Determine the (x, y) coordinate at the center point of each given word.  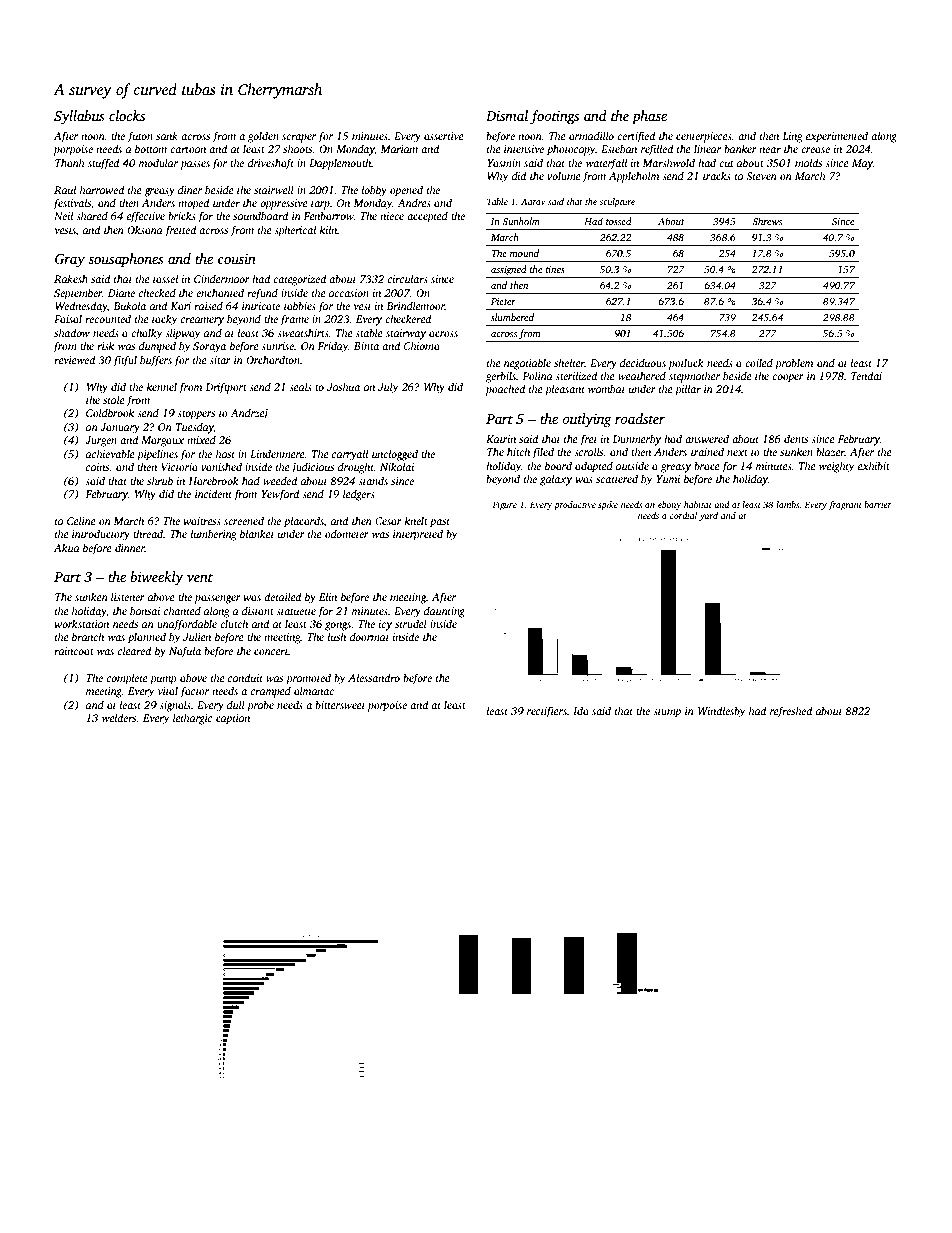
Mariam (399, 149)
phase (649, 117)
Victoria (179, 467)
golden (263, 137)
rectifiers (547, 712)
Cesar (388, 521)
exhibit (874, 465)
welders (119, 717)
